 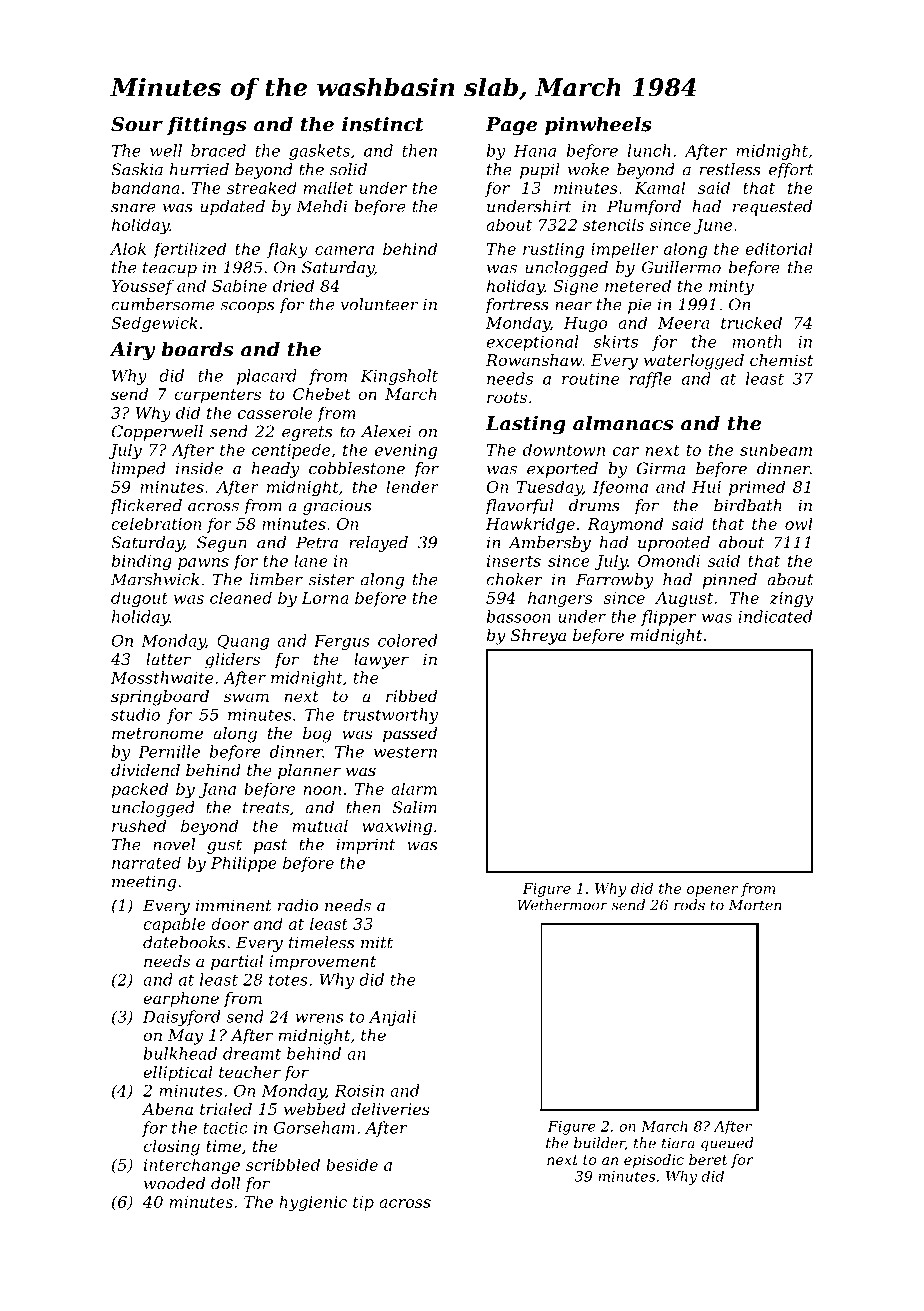 What do you see at coordinates (137, 124) in the screenshot?
I see `Sour` at bounding box center [137, 124].
